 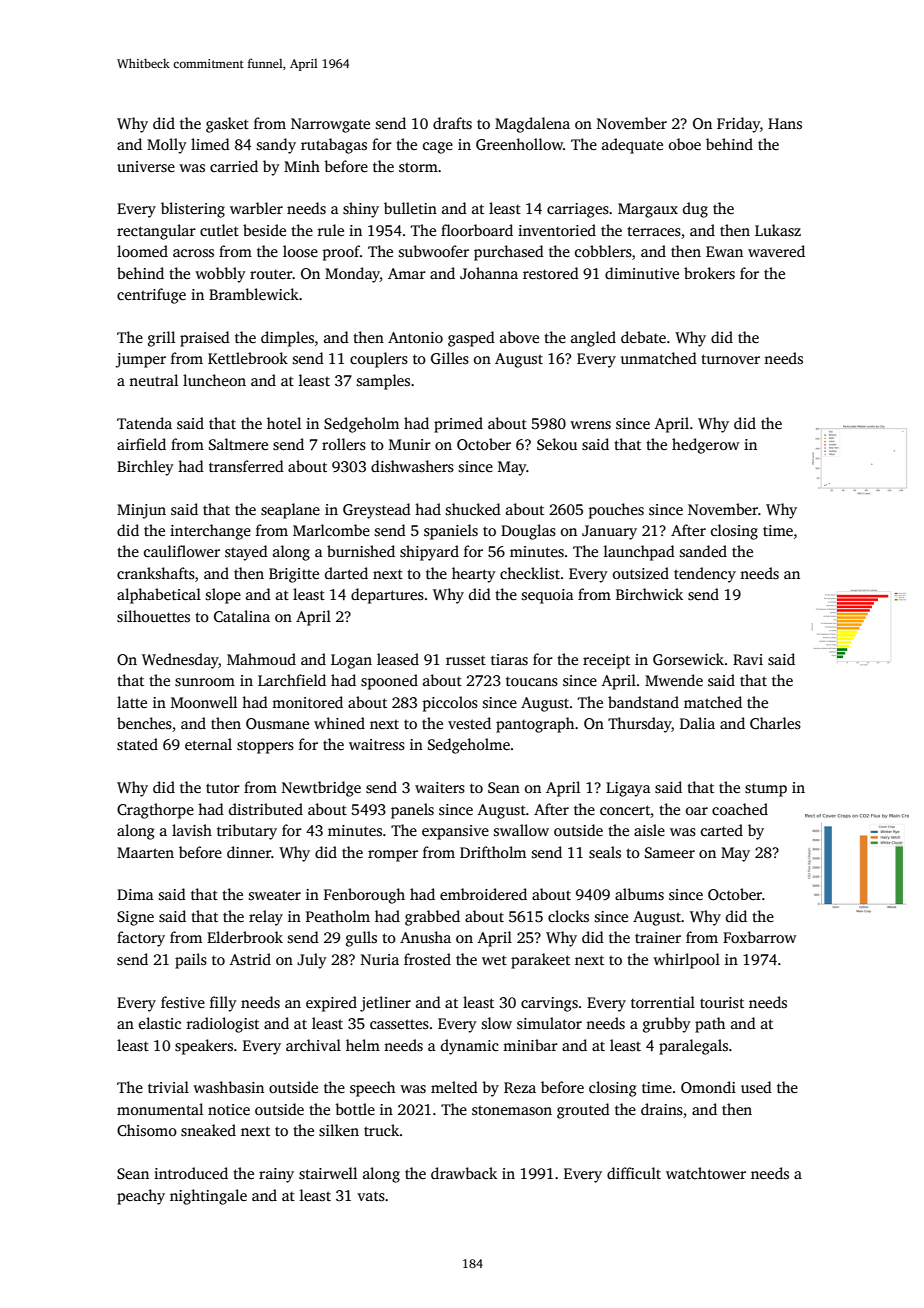 I want to click on gasket, so click(x=227, y=125).
